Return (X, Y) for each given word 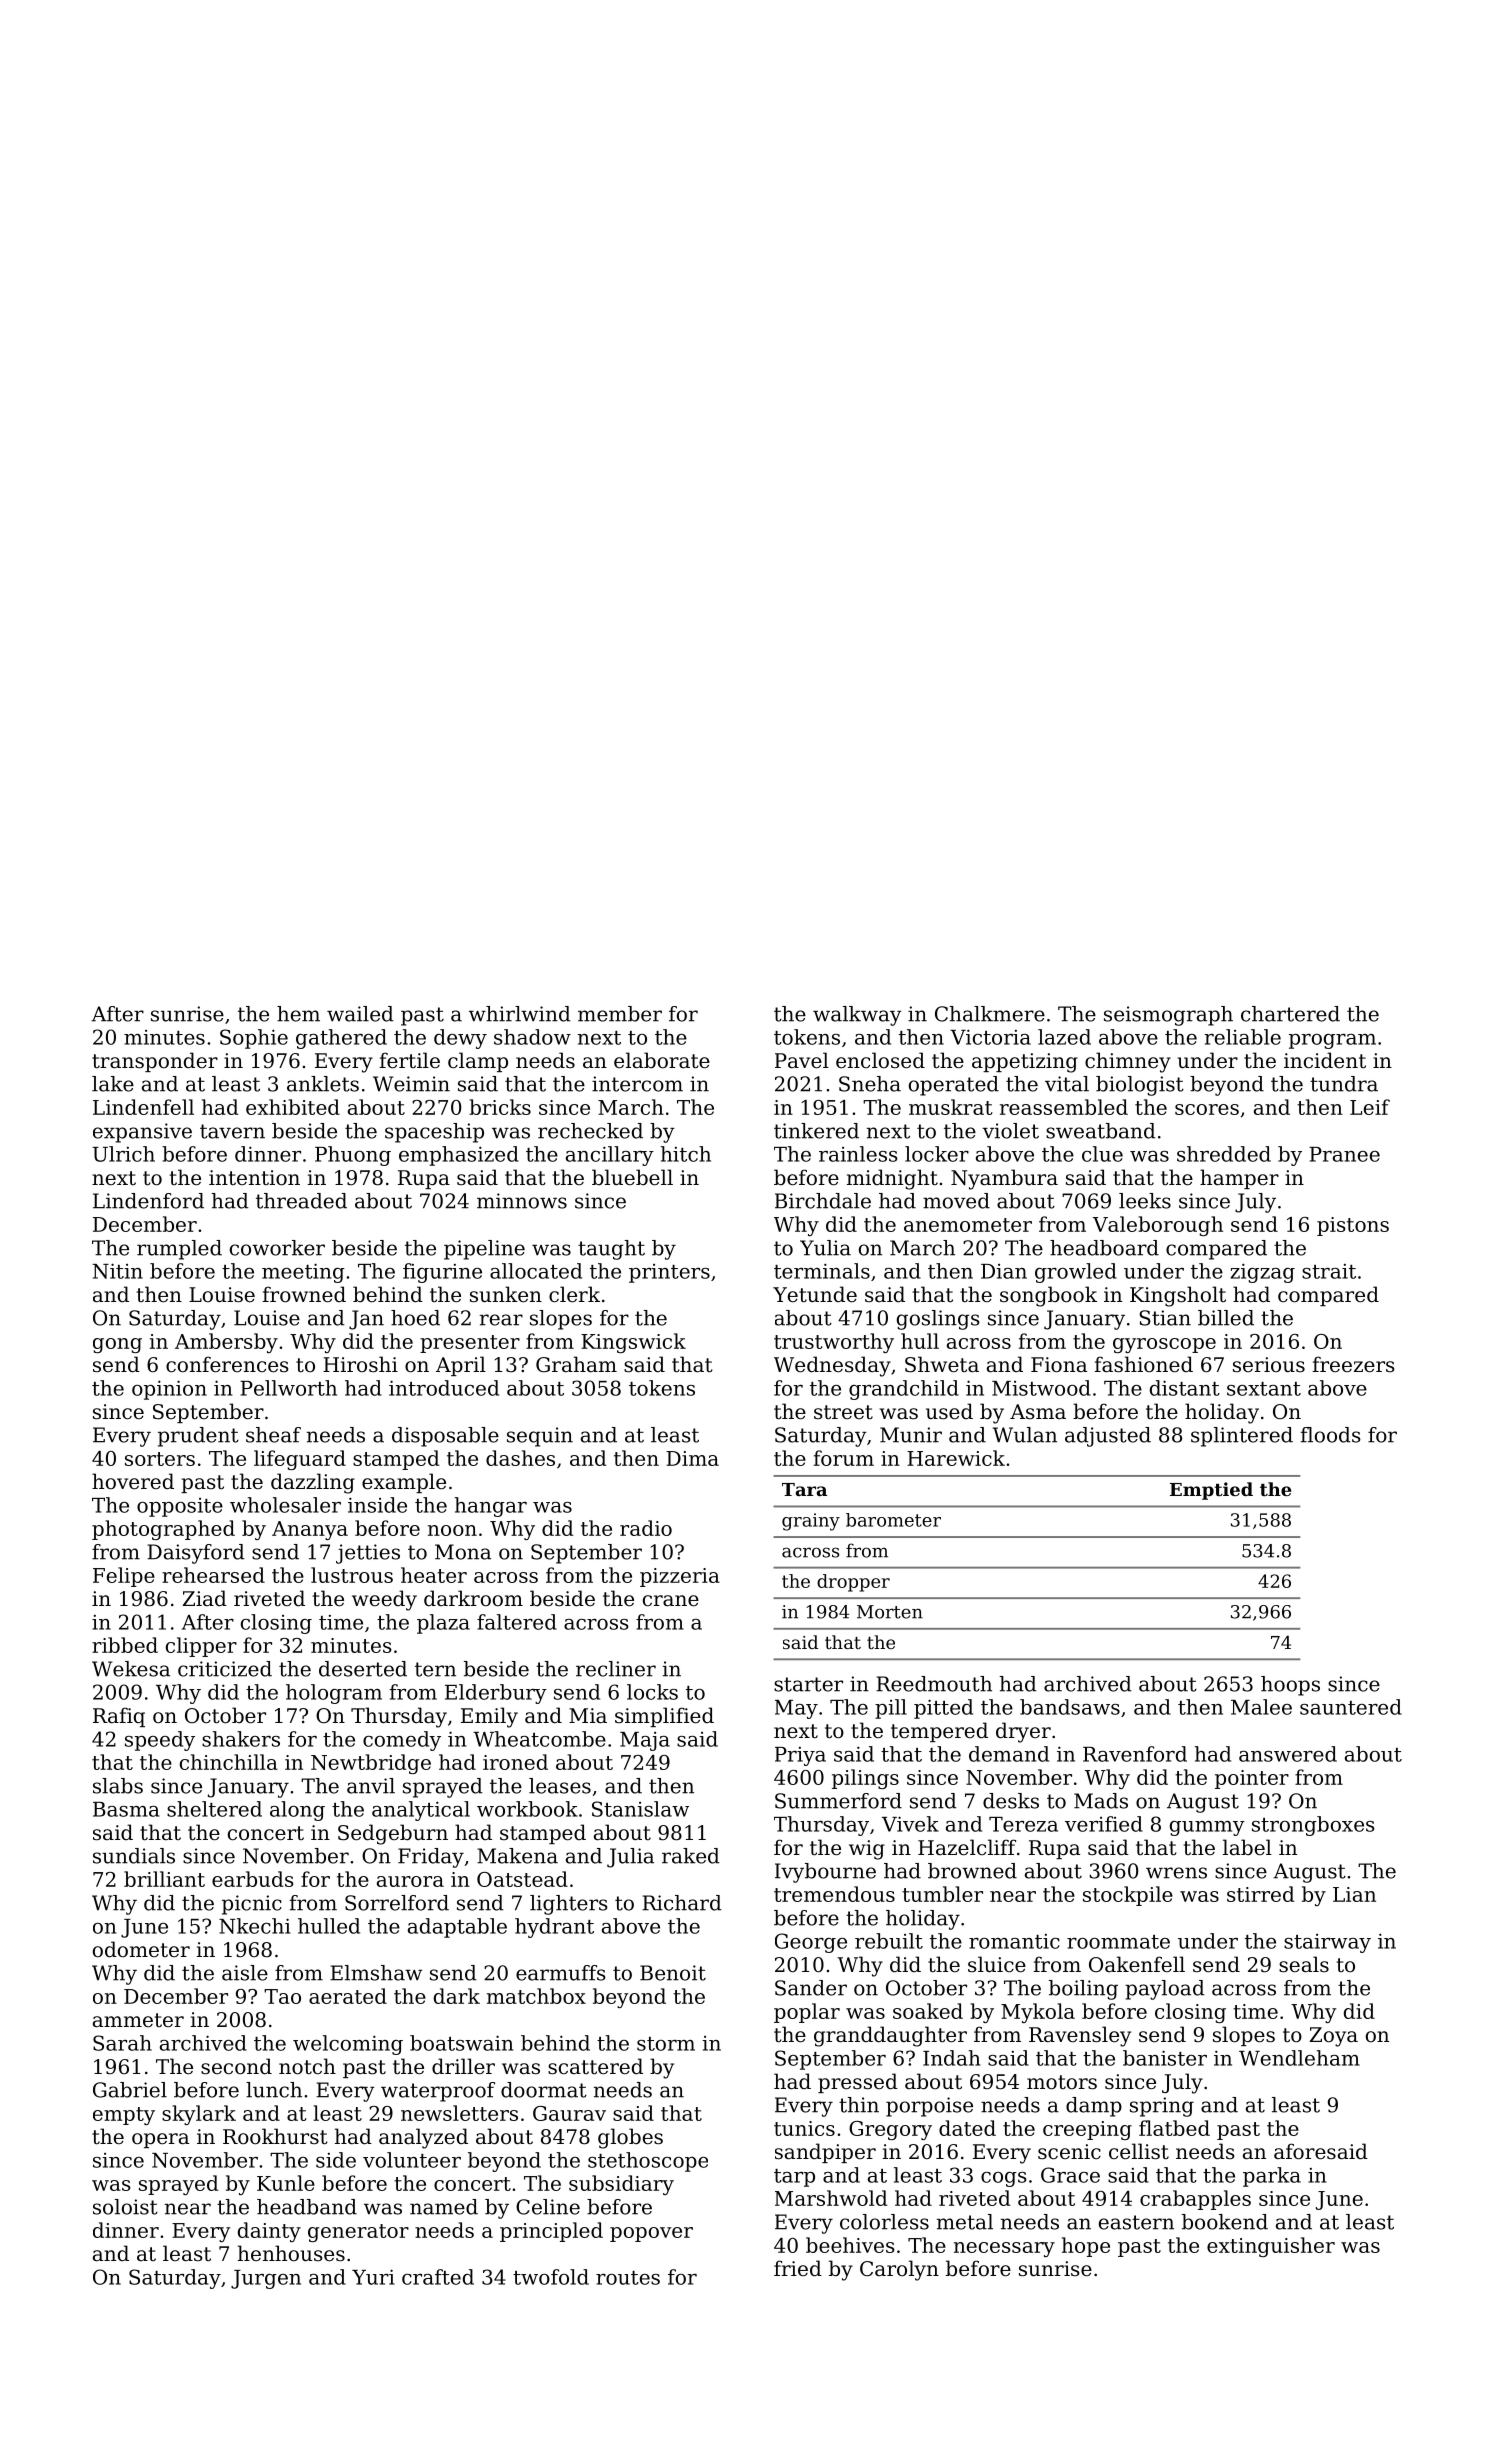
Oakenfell (1137, 1964)
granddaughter (890, 2036)
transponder (155, 1062)
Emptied (1211, 1491)
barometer (893, 1520)
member (620, 1014)
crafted (438, 2277)
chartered (1290, 1014)
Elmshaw (376, 1973)
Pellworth (288, 1388)
